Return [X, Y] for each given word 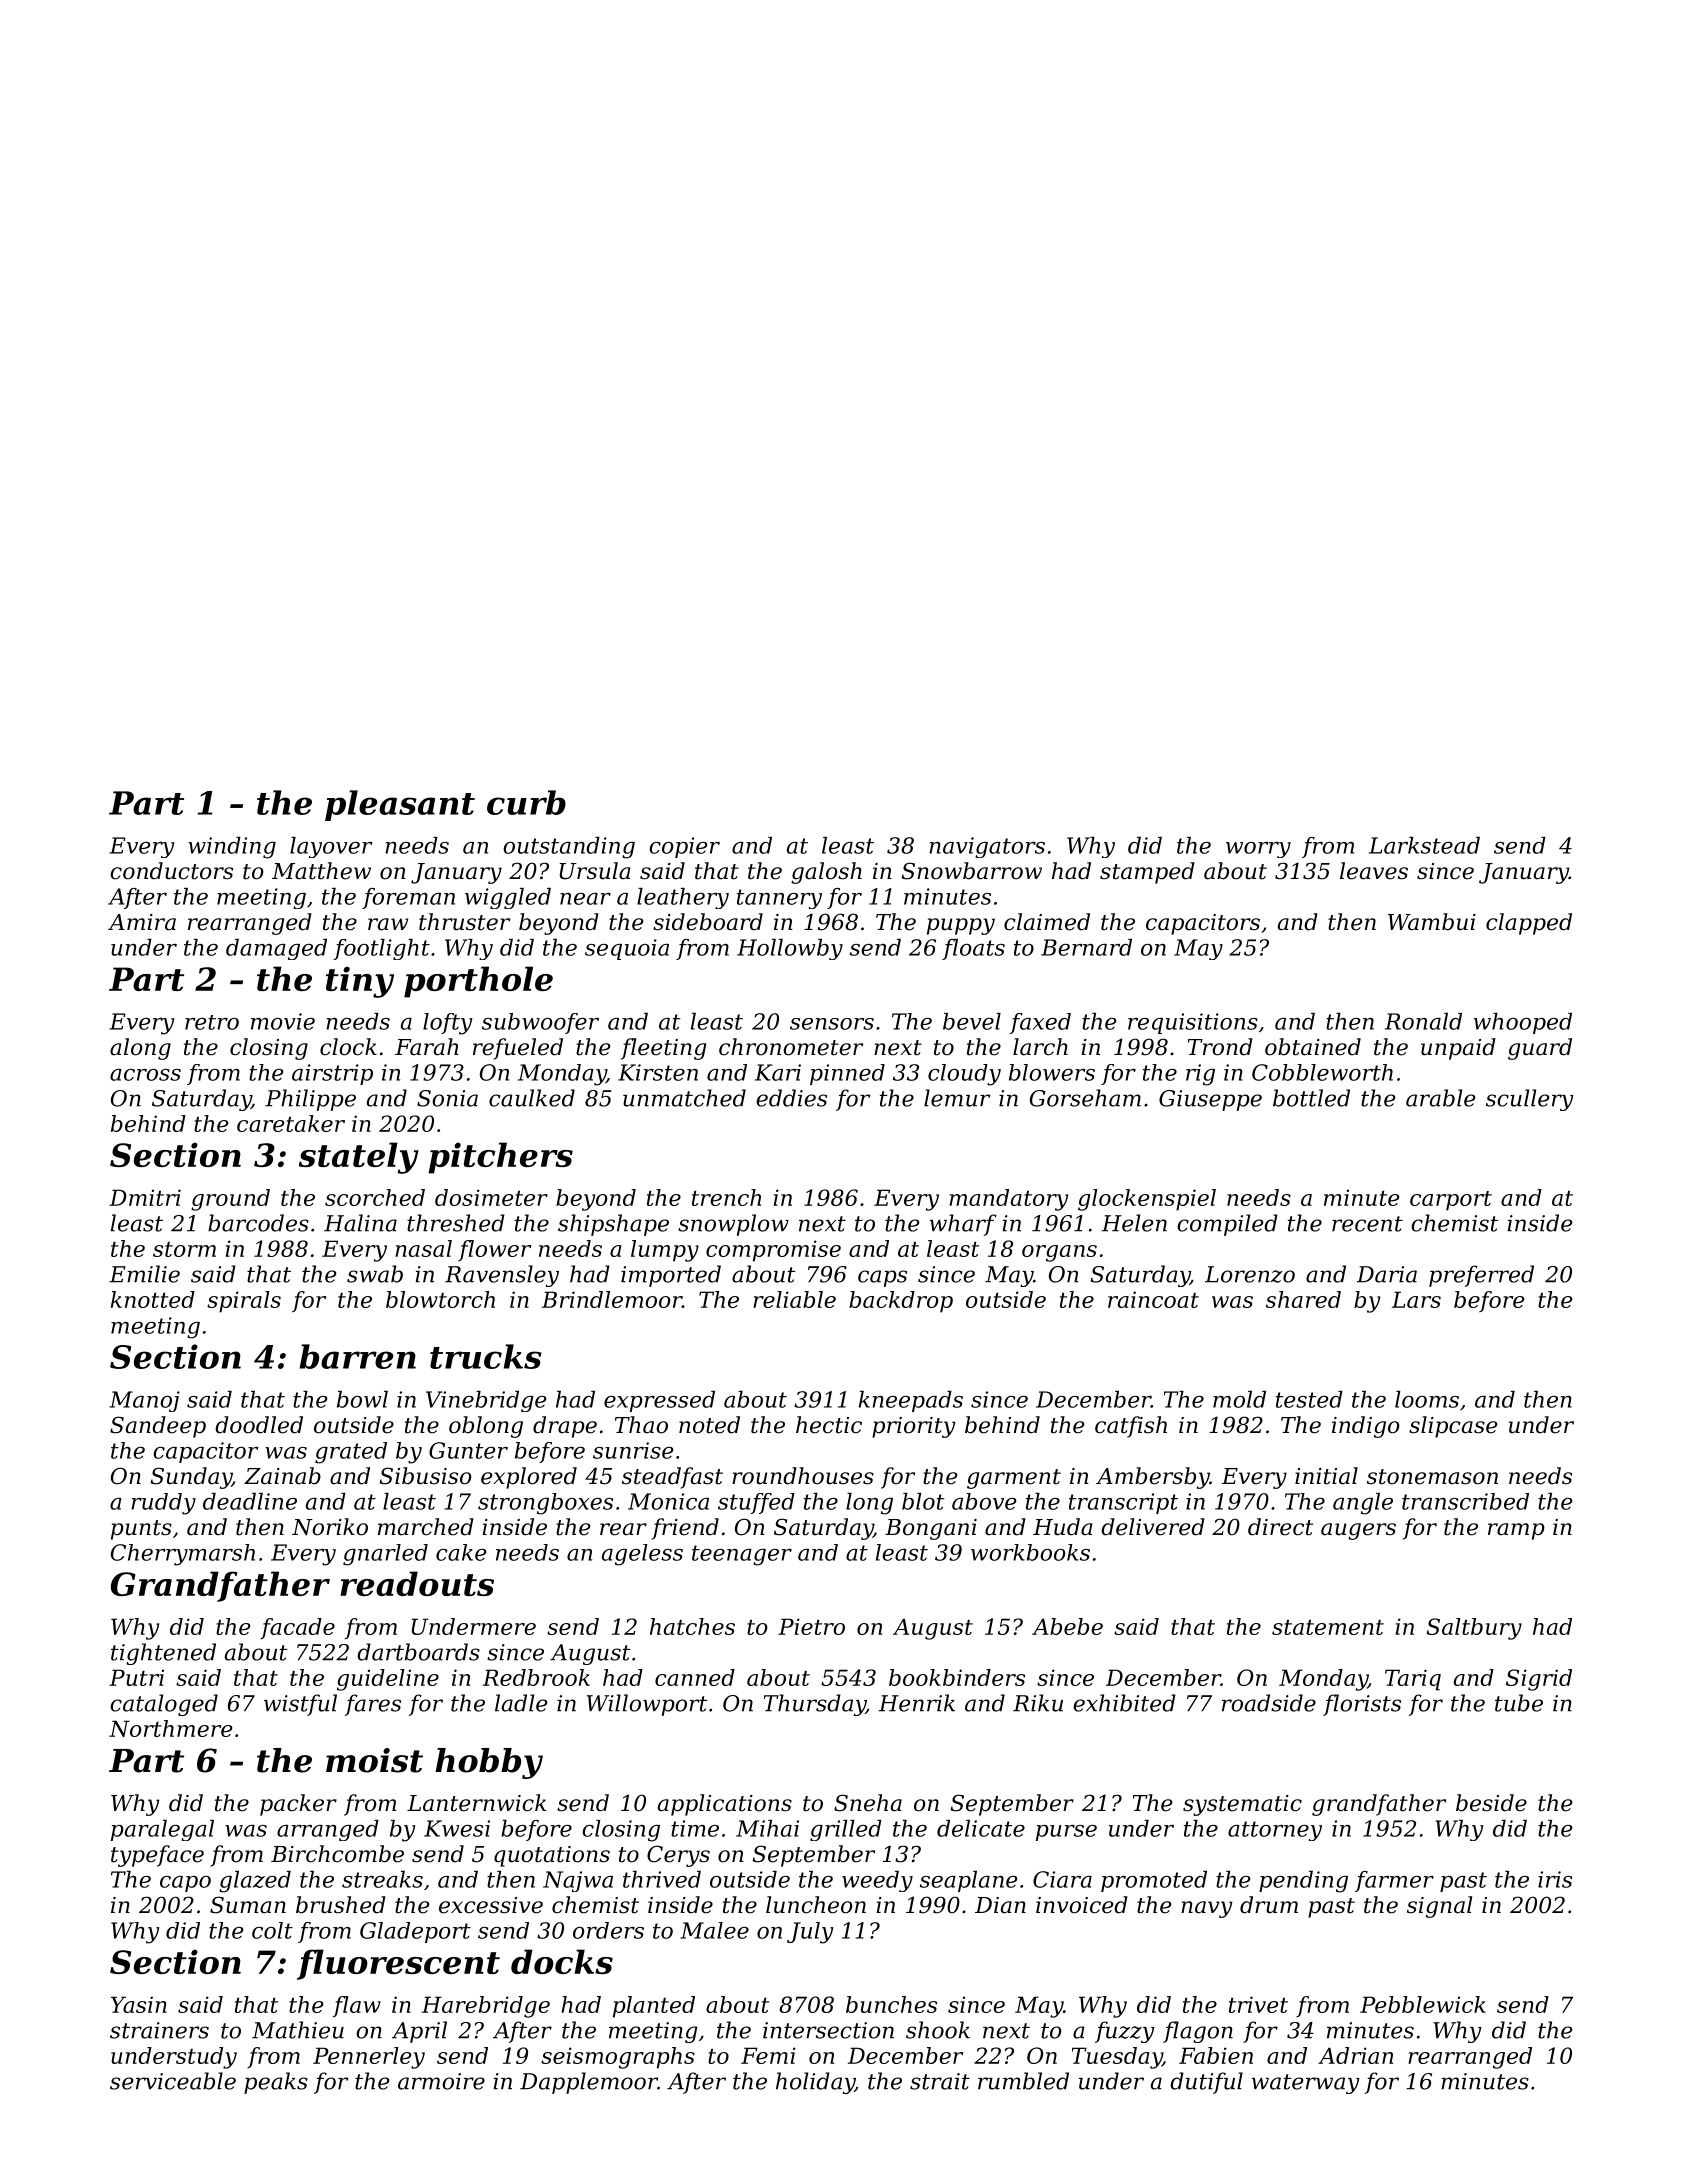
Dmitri [145, 1197]
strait [940, 2081]
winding [232, 848]
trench [726, 1197]
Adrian [1355, 2055]
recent [1367, 1224]
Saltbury [1474, 1629]
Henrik [917, 1703]
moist [374, 1760]
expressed [659, 1401]
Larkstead [1424, 845]
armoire [441, 2081]
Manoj [144, 1401]
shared [1303, 1299]
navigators [987, 847]
